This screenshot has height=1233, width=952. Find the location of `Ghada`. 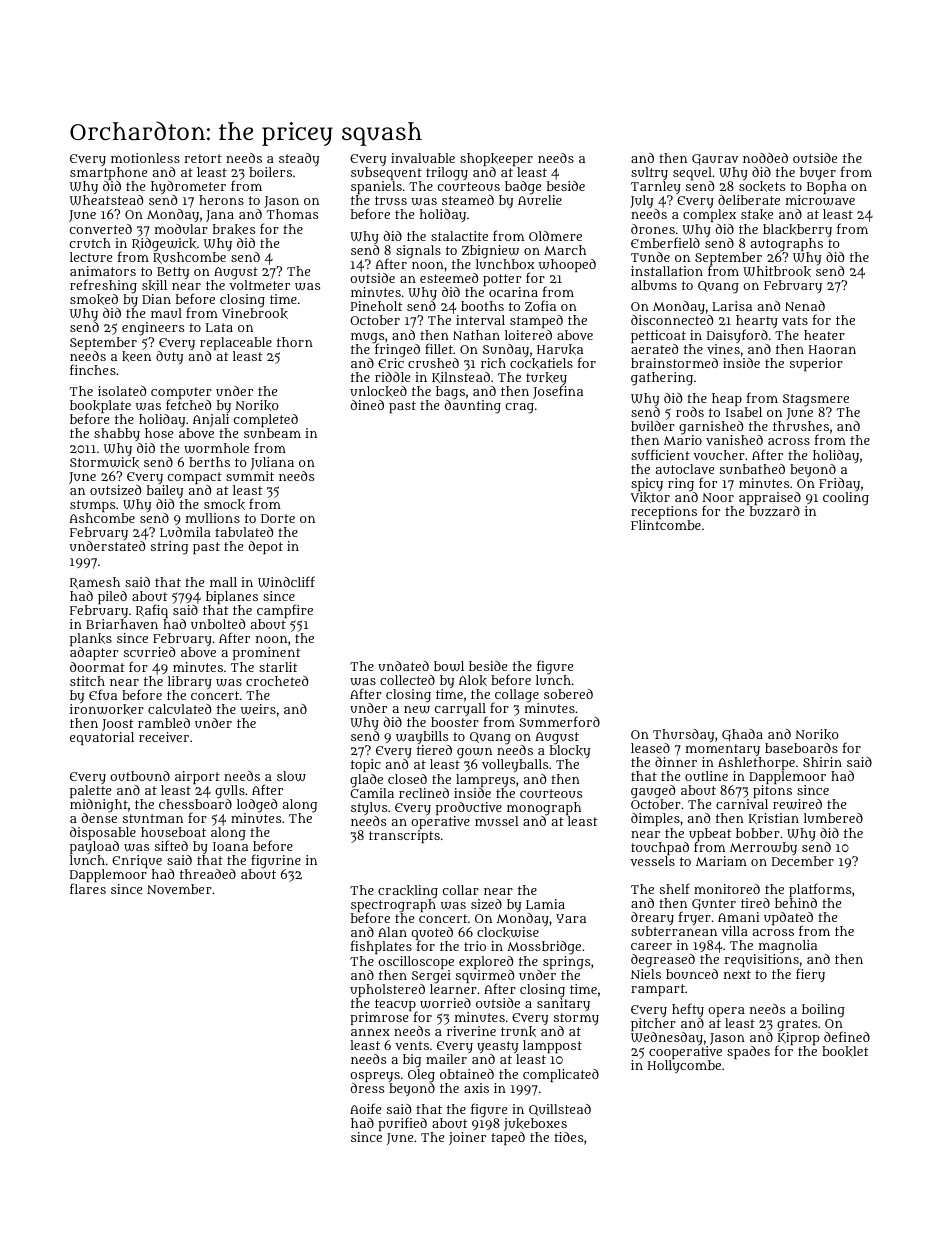

Ghada is located at coordinates (742, 735).
